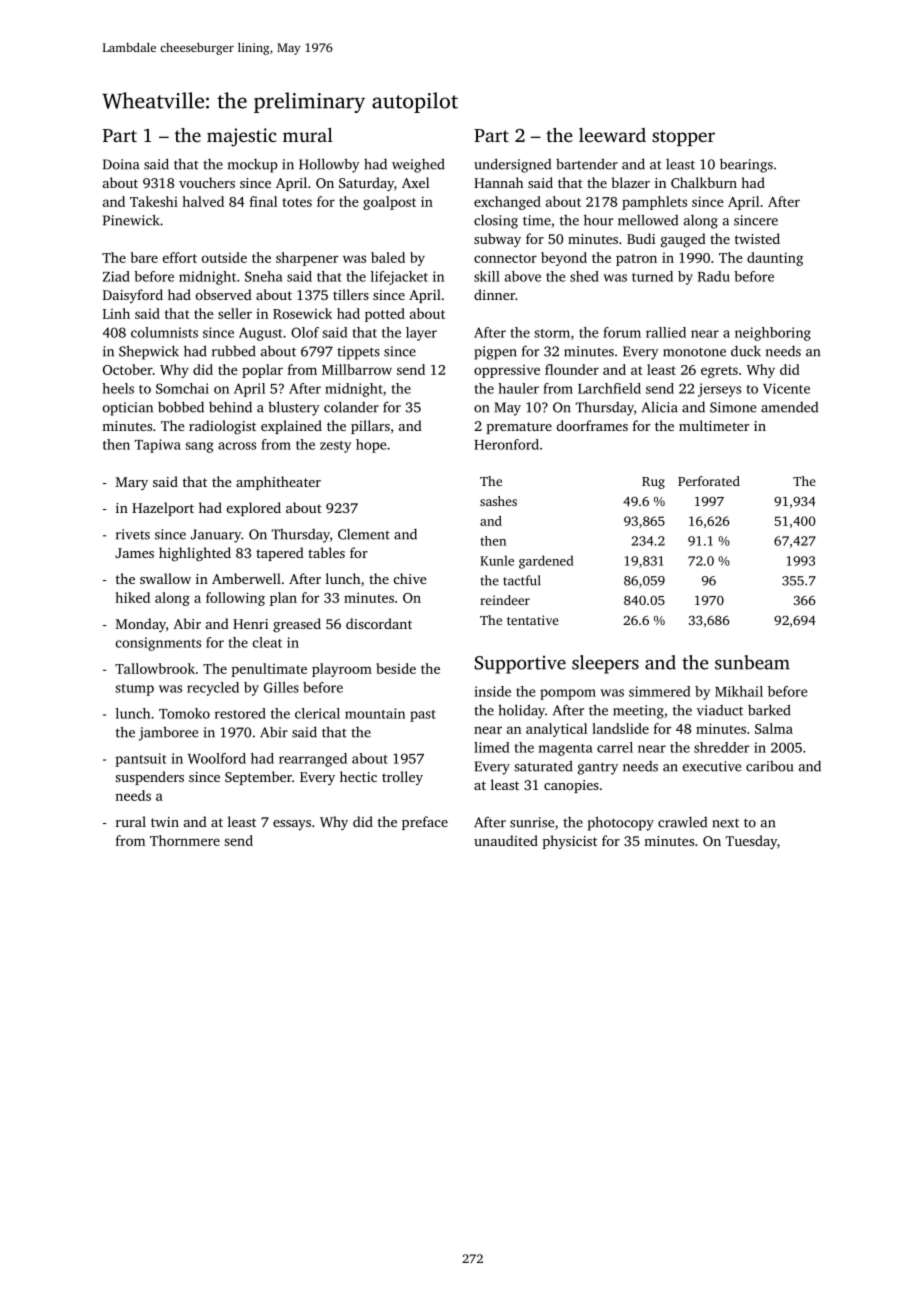  I want to click on Pinewick, so click(131, 220).
